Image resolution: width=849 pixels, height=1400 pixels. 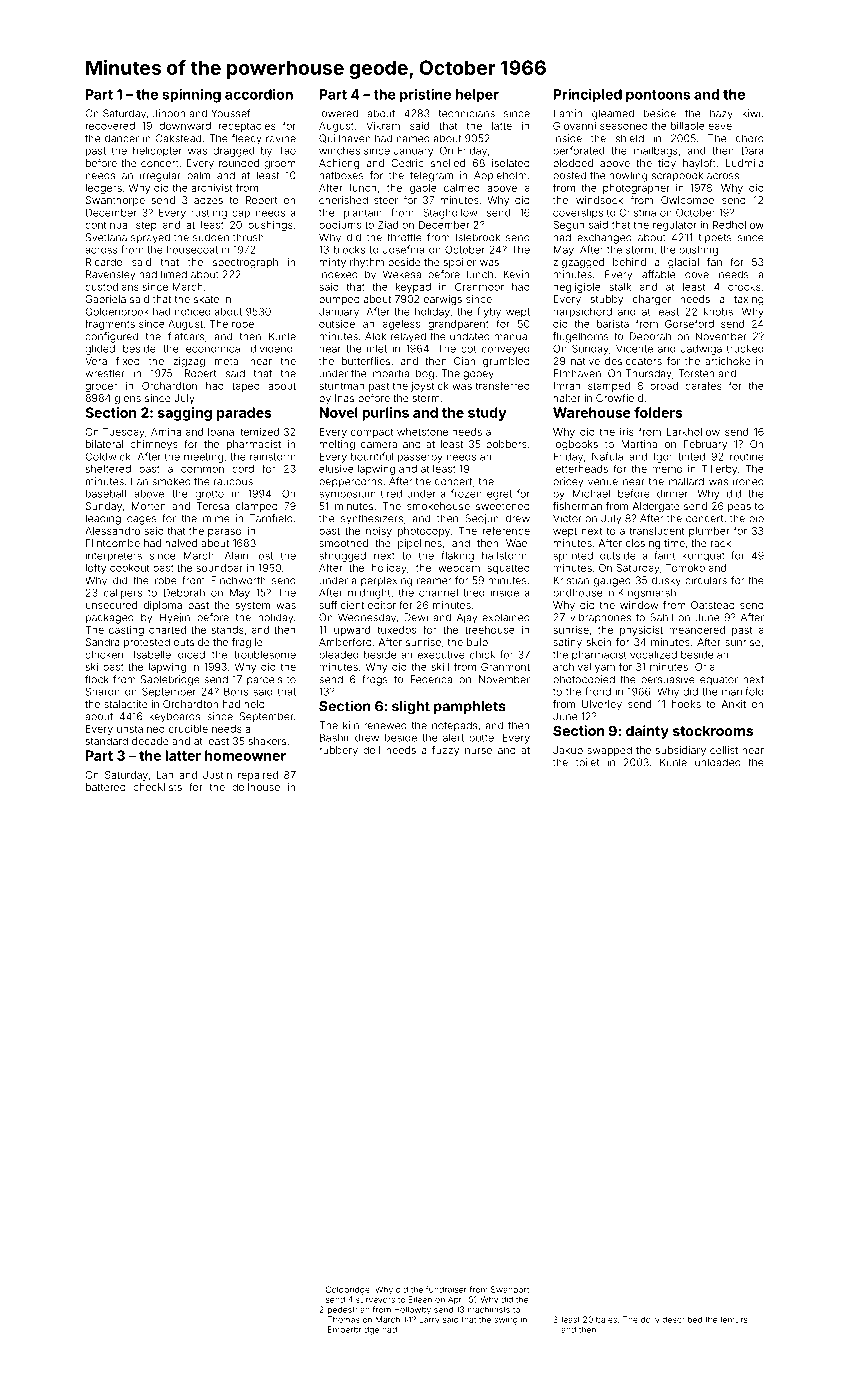 I want to click on Thomas, so click(x=344, y=1319).
